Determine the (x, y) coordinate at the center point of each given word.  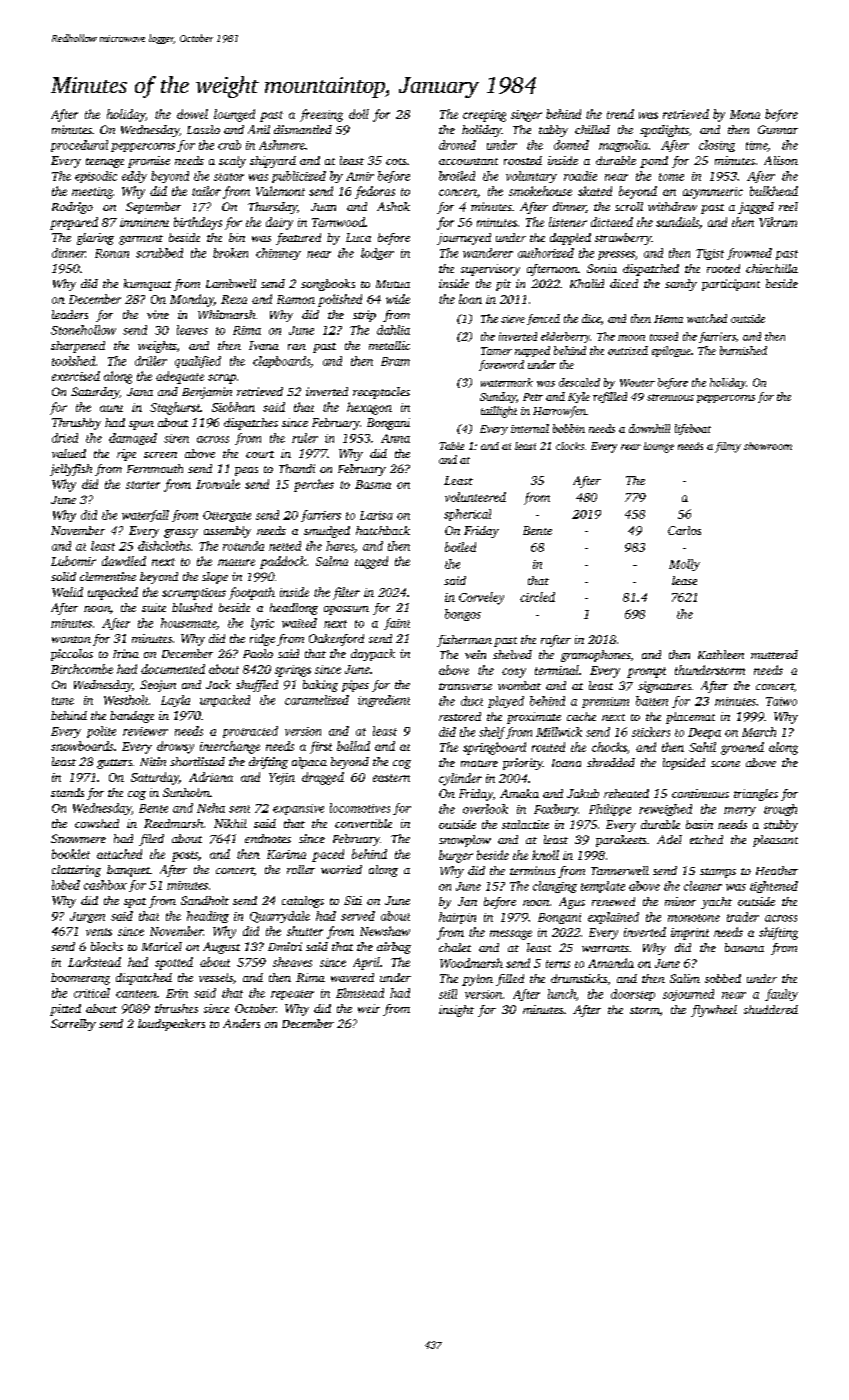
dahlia (393, 330)
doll (359, 114)
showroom (768, 446)
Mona (745, 114)
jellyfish (71, 470)
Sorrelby (73, 1025)
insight (456, 1011)
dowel (192, 114)
